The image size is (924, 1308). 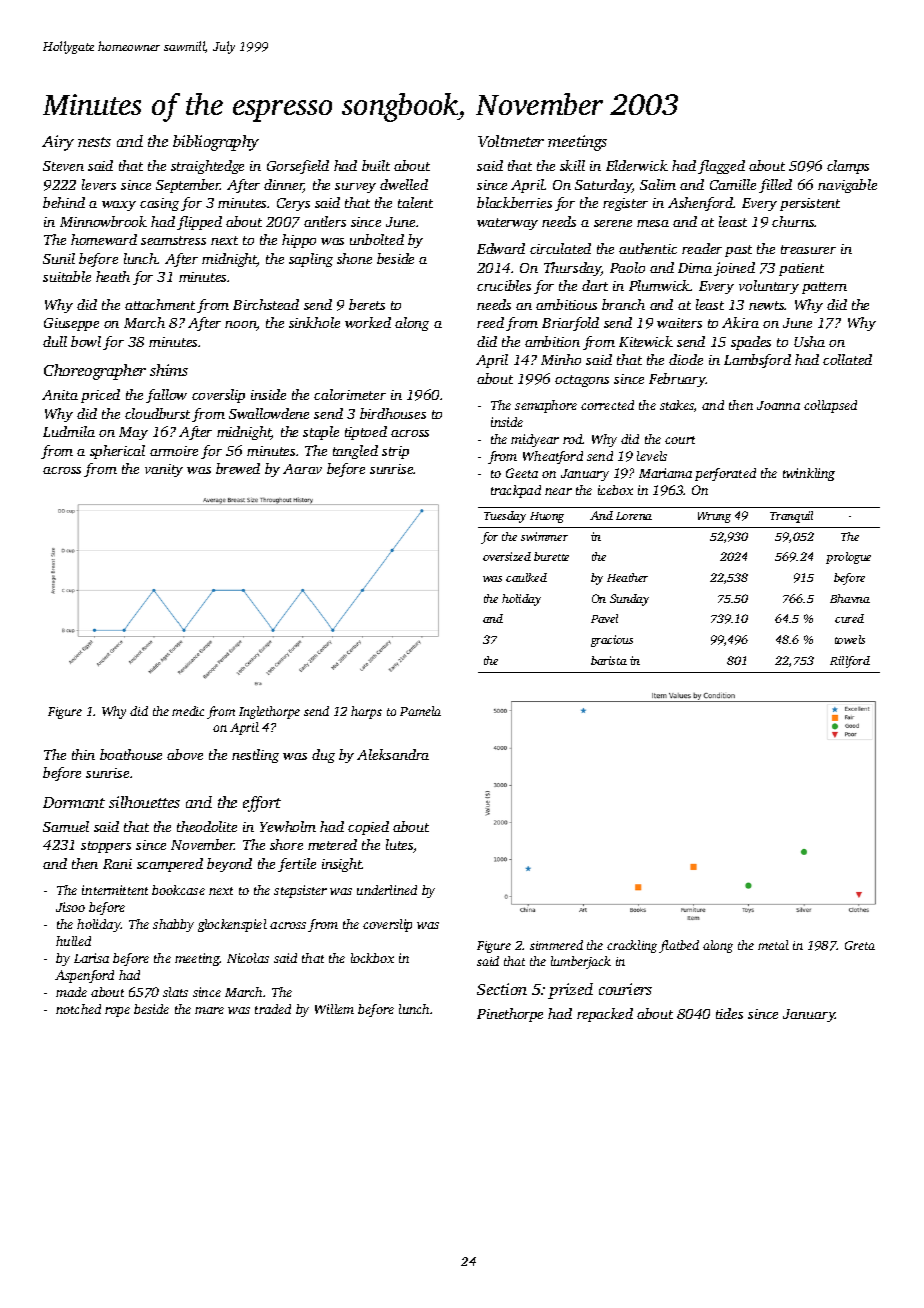 What do you see at coordinates (178, 890) in the page?
I see `bookcase` at bounding box center [178, 890].
